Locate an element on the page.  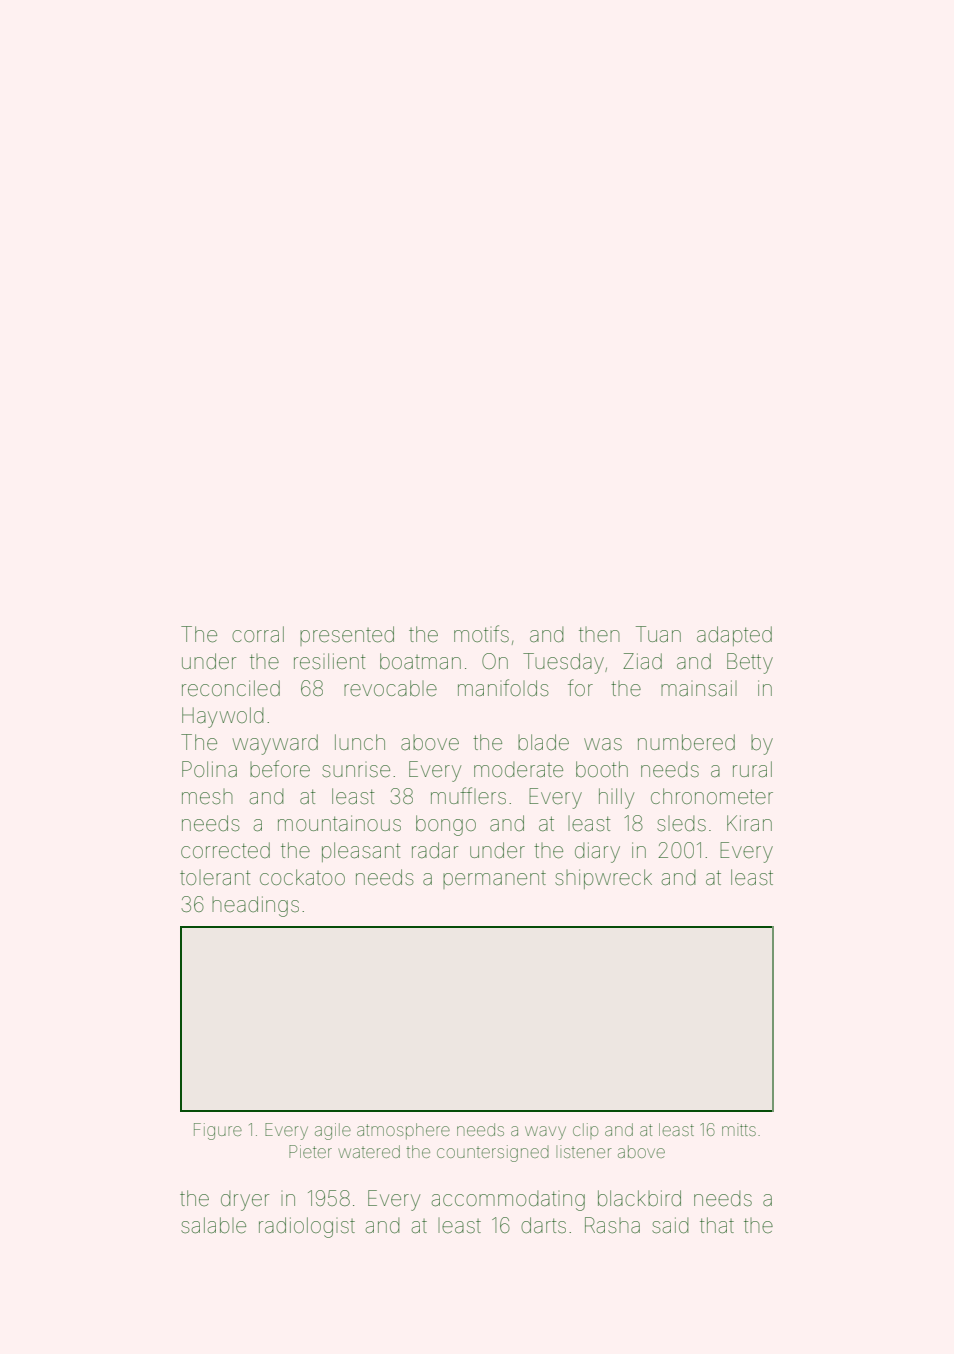
adapted is located at coordinates (734, 636).
